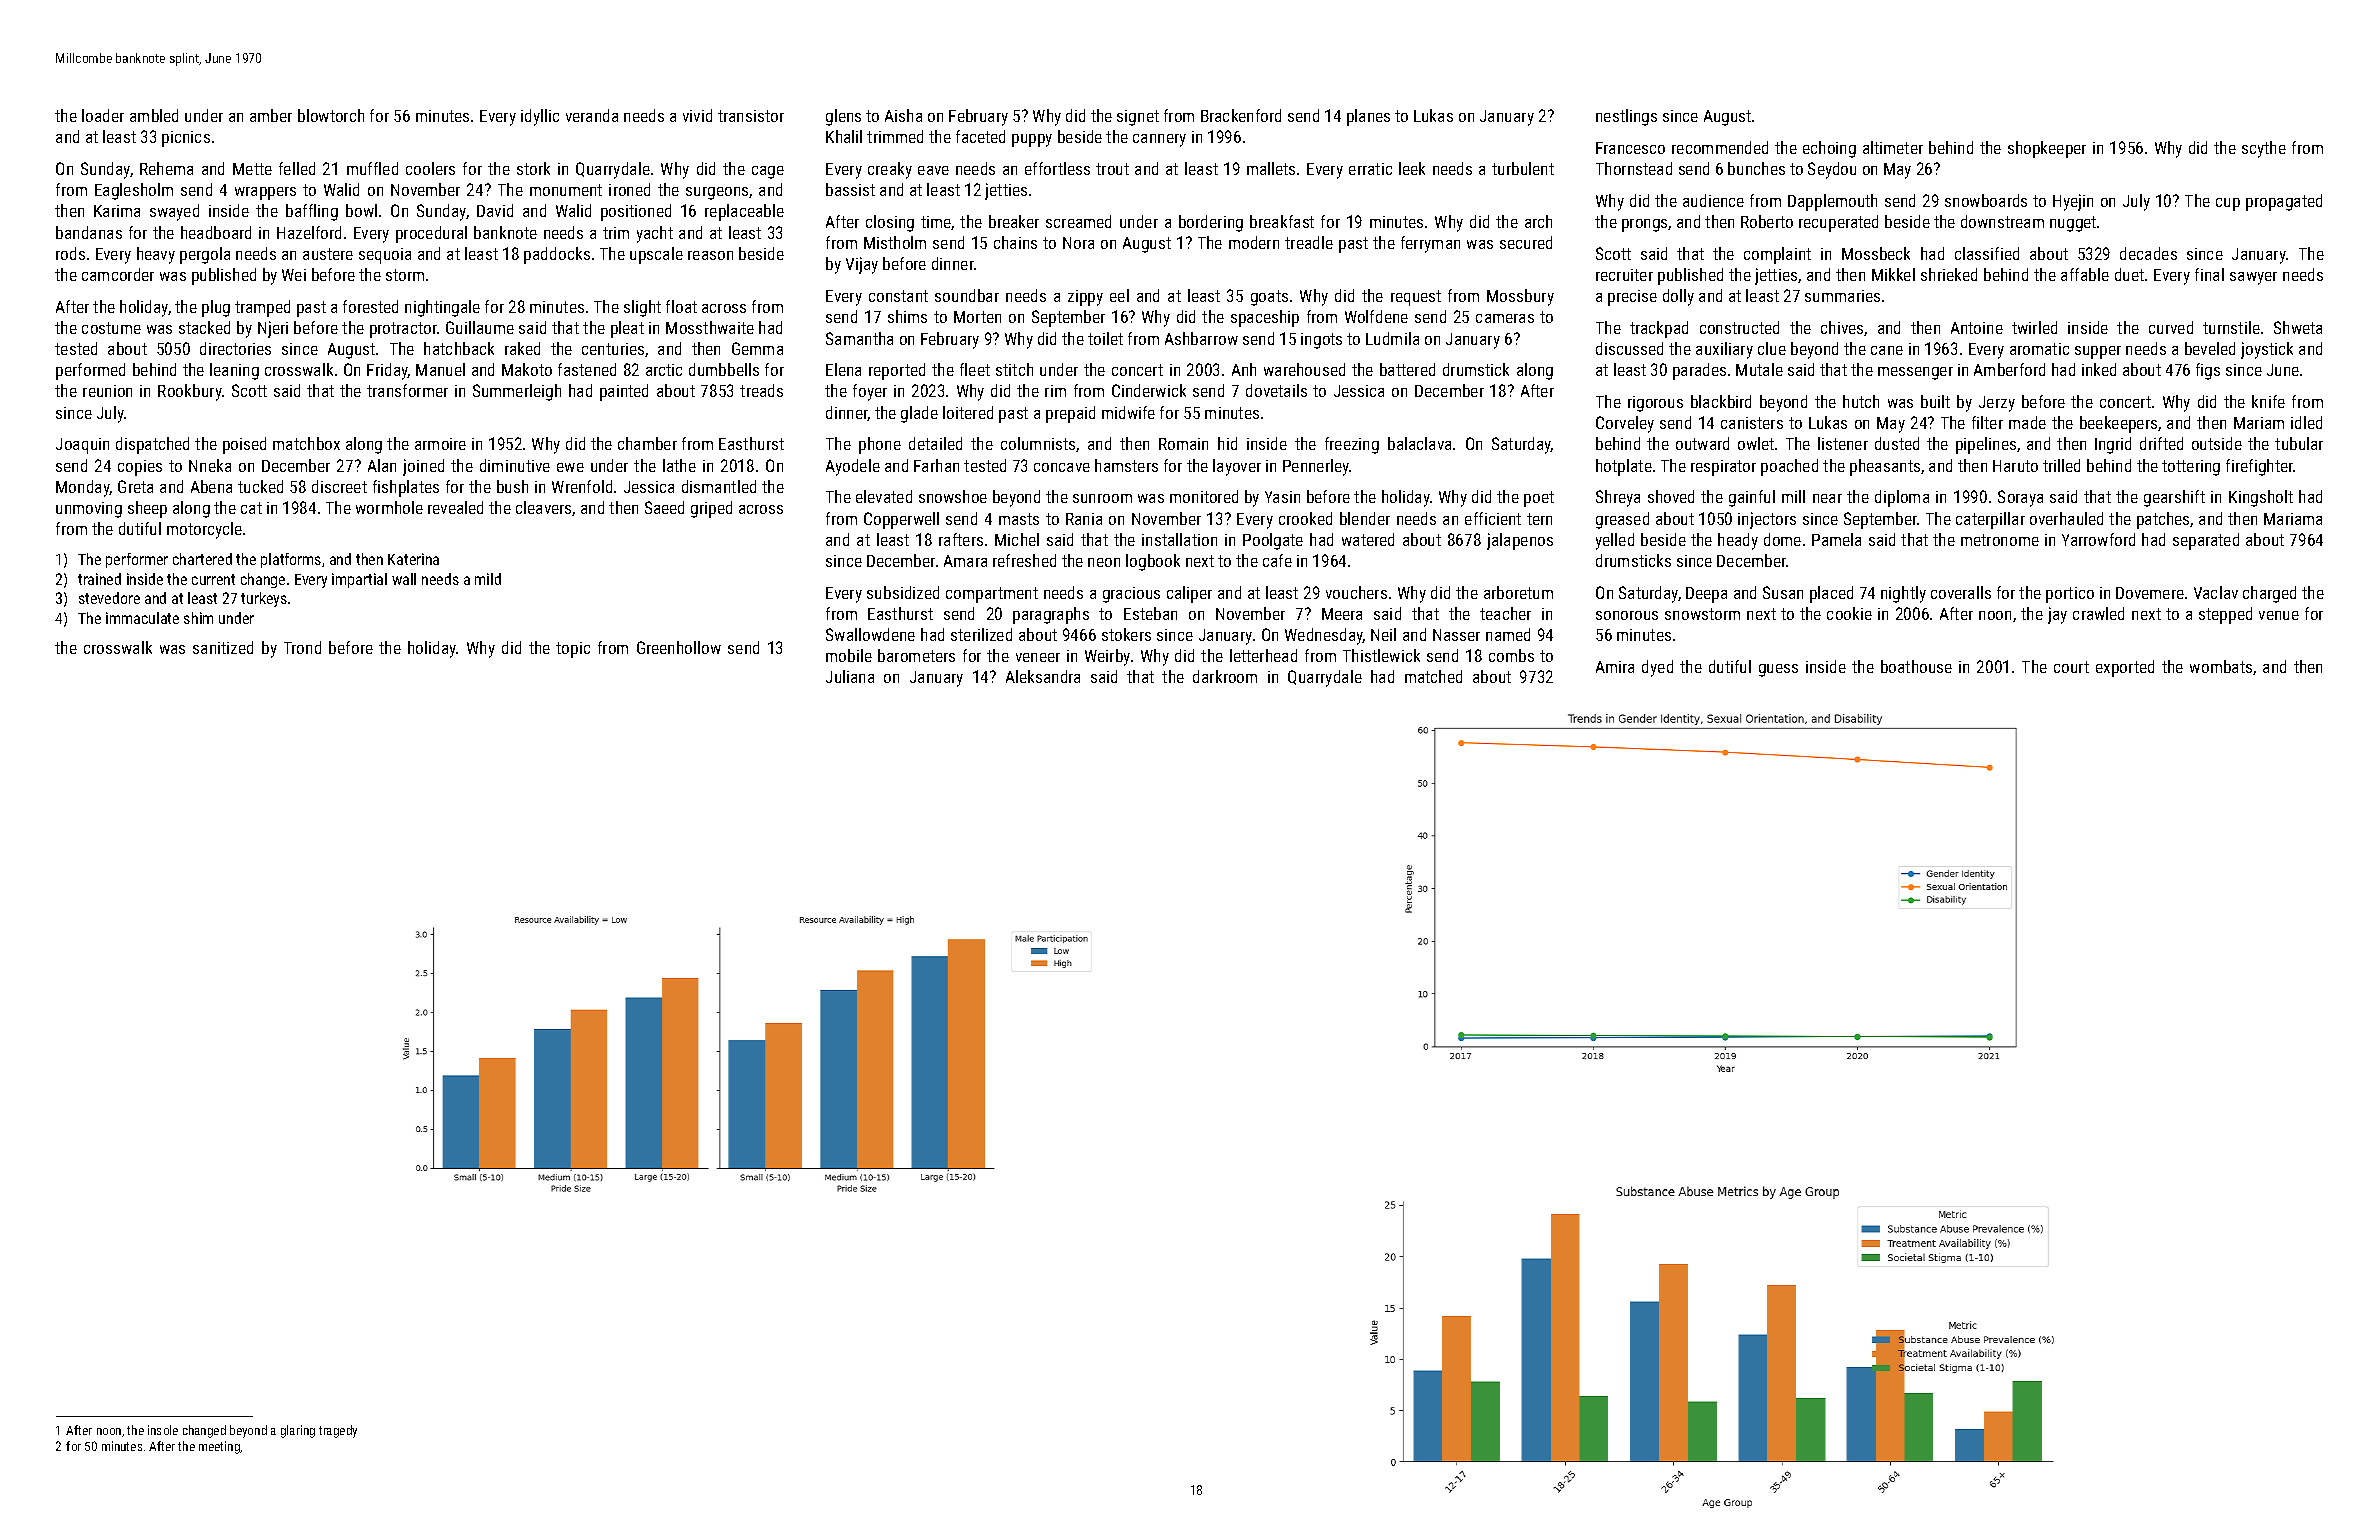 The image size is (2380, 1540). I want to click on Rania, so click(1084, 519).
